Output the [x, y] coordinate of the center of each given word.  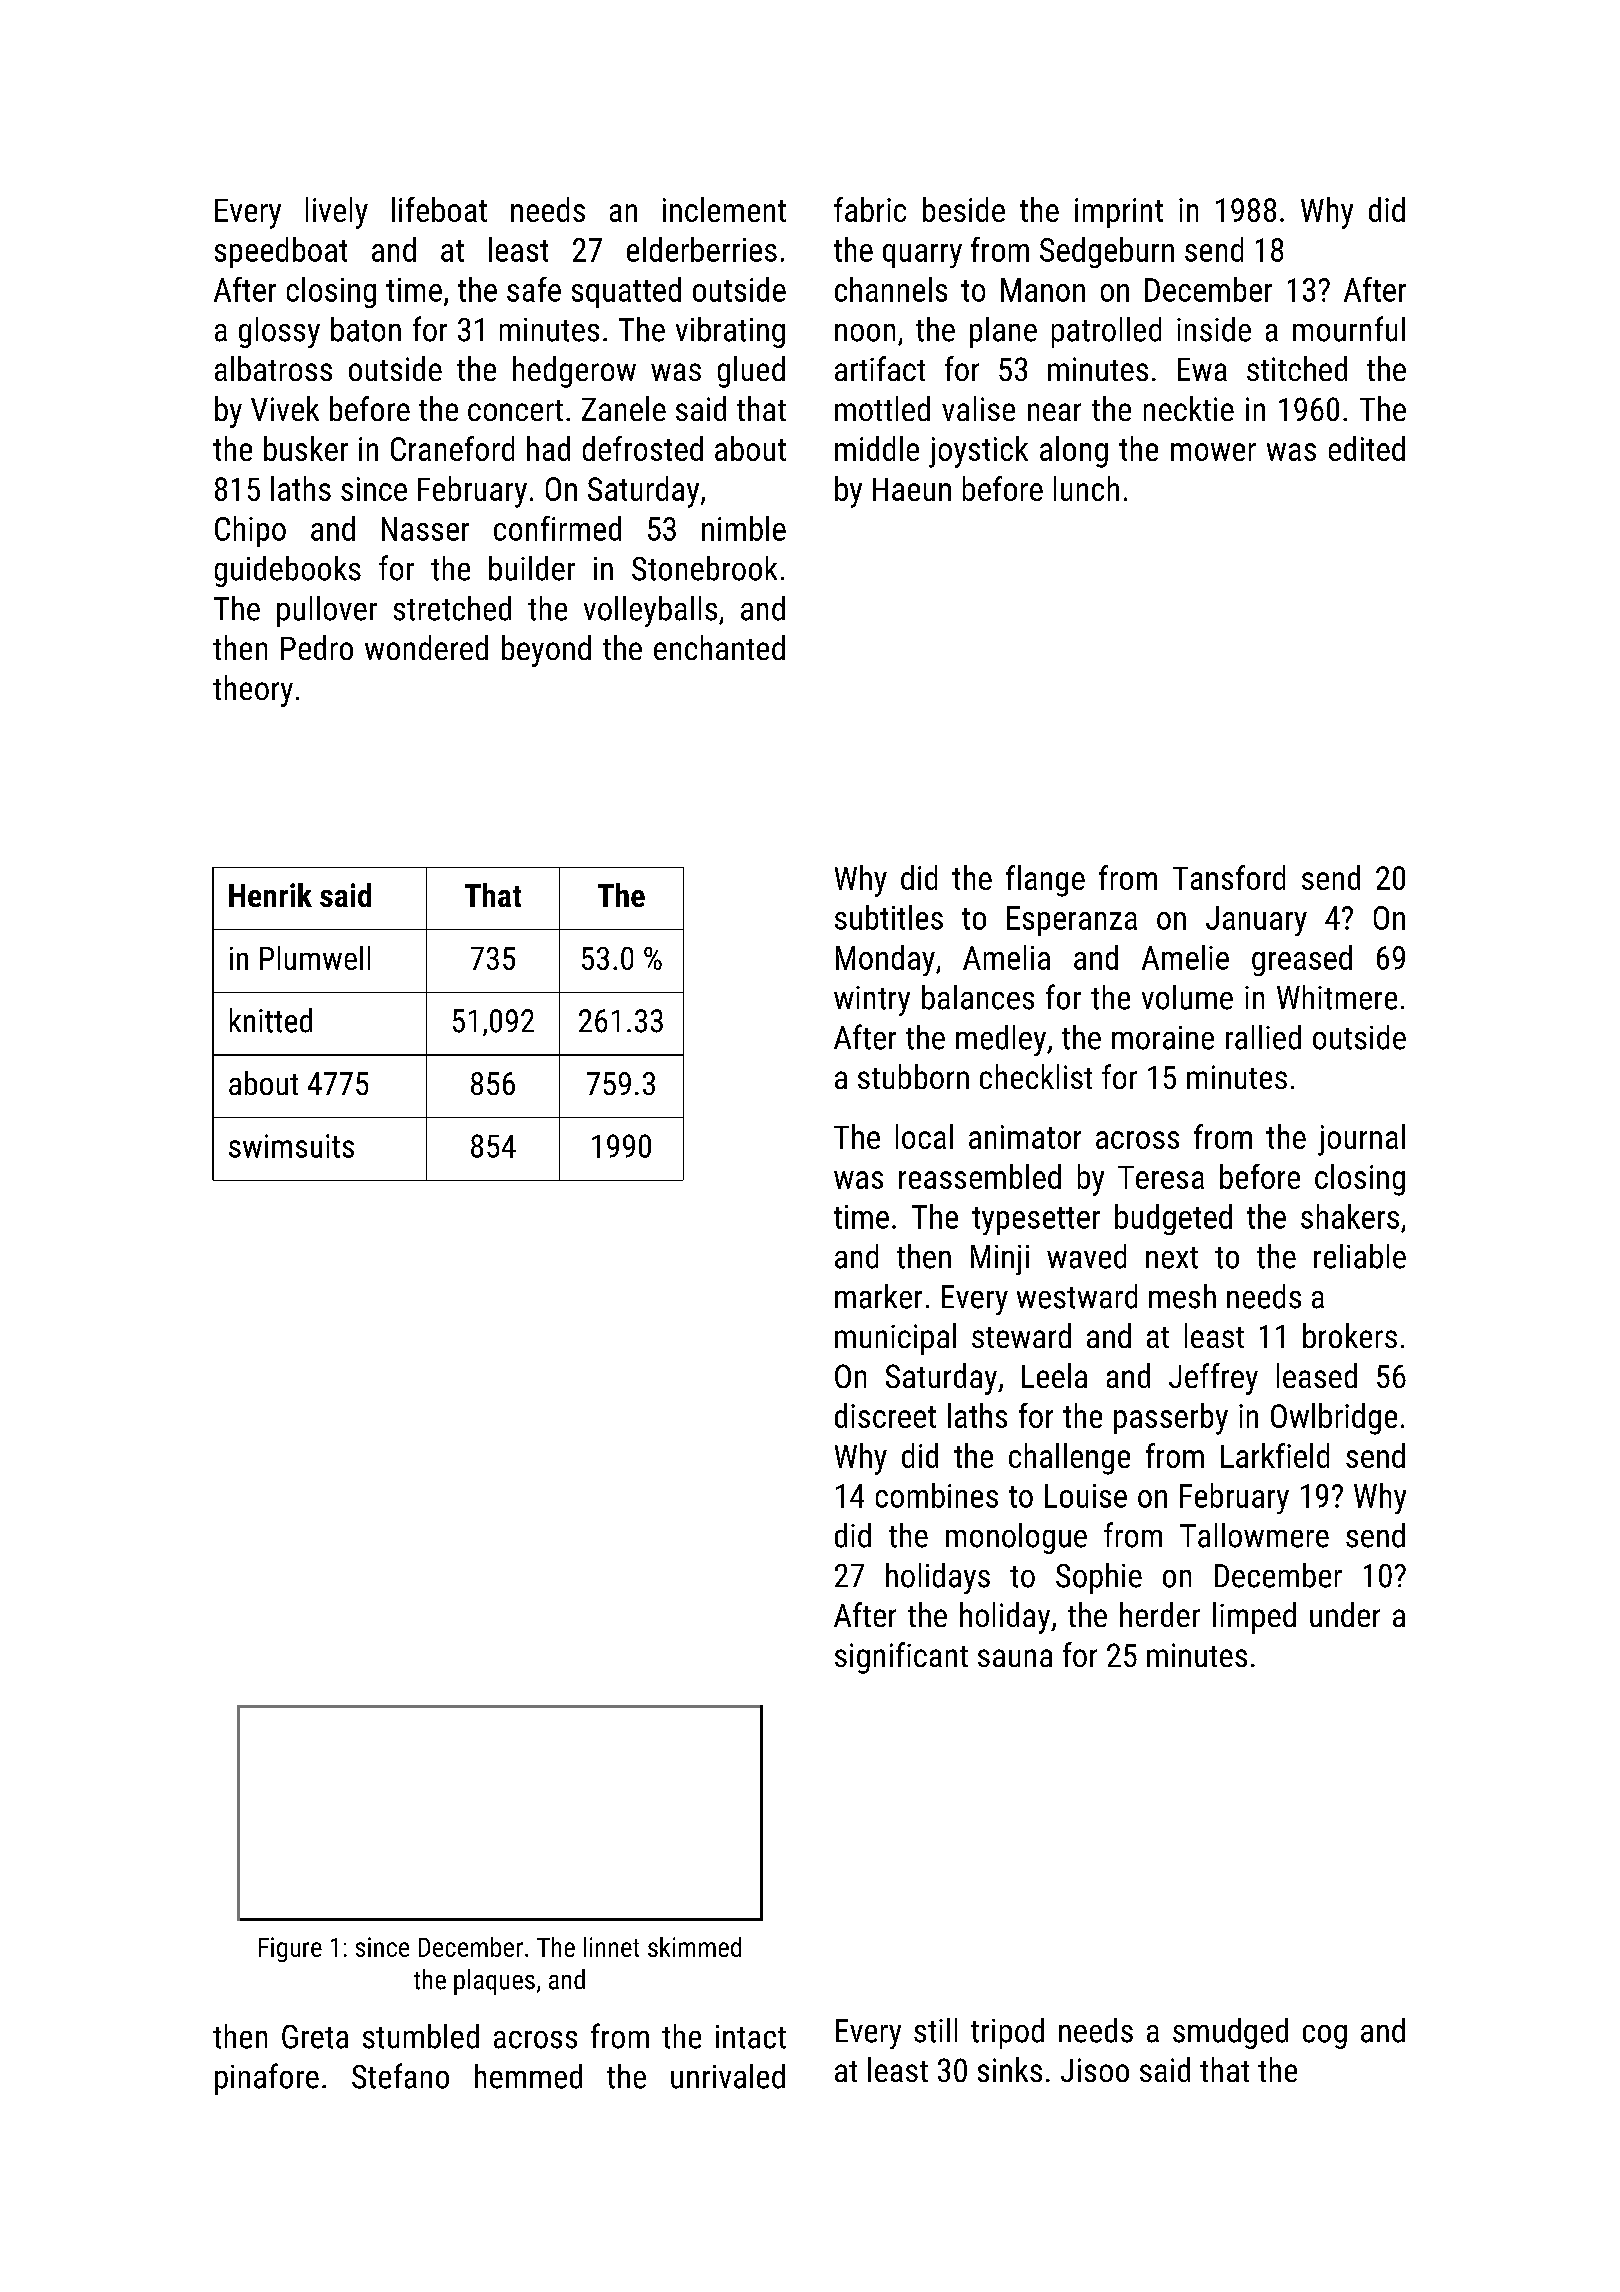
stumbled [421, 2036]
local [924, 1136]
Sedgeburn [1107, 252]
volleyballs [650, 611]
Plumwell [315, 958]
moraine [1163, 1038]
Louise [1086, 1496]
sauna [1015, 1658]
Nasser [425, 529]
